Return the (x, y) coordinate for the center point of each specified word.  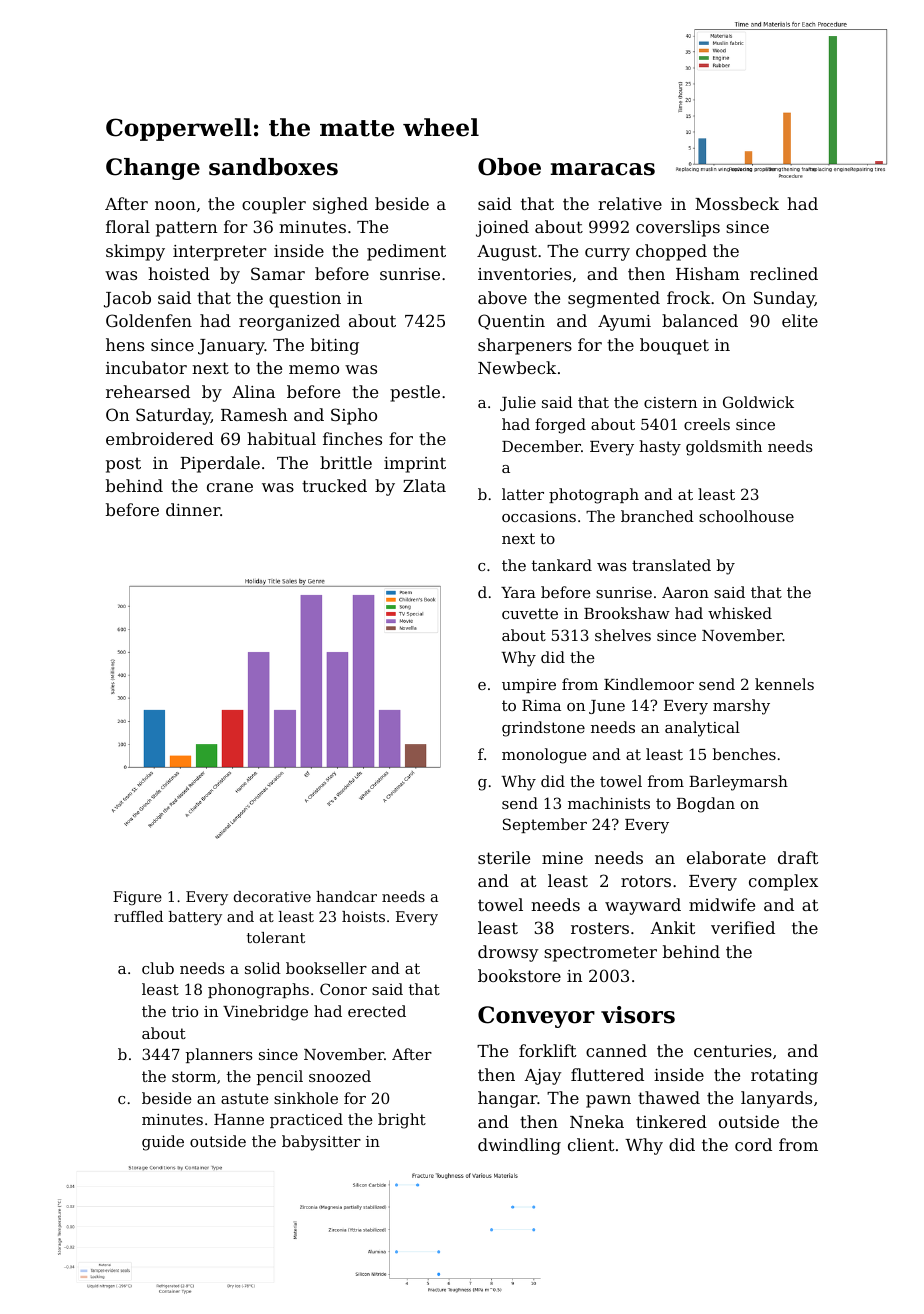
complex (783, 882)
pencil (280, 1077)
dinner (193, 509)
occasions (539, 516)
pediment (406, 252)
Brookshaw (627, 613)
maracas (603, 169)
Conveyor (536, 1017)
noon (175, 205)
